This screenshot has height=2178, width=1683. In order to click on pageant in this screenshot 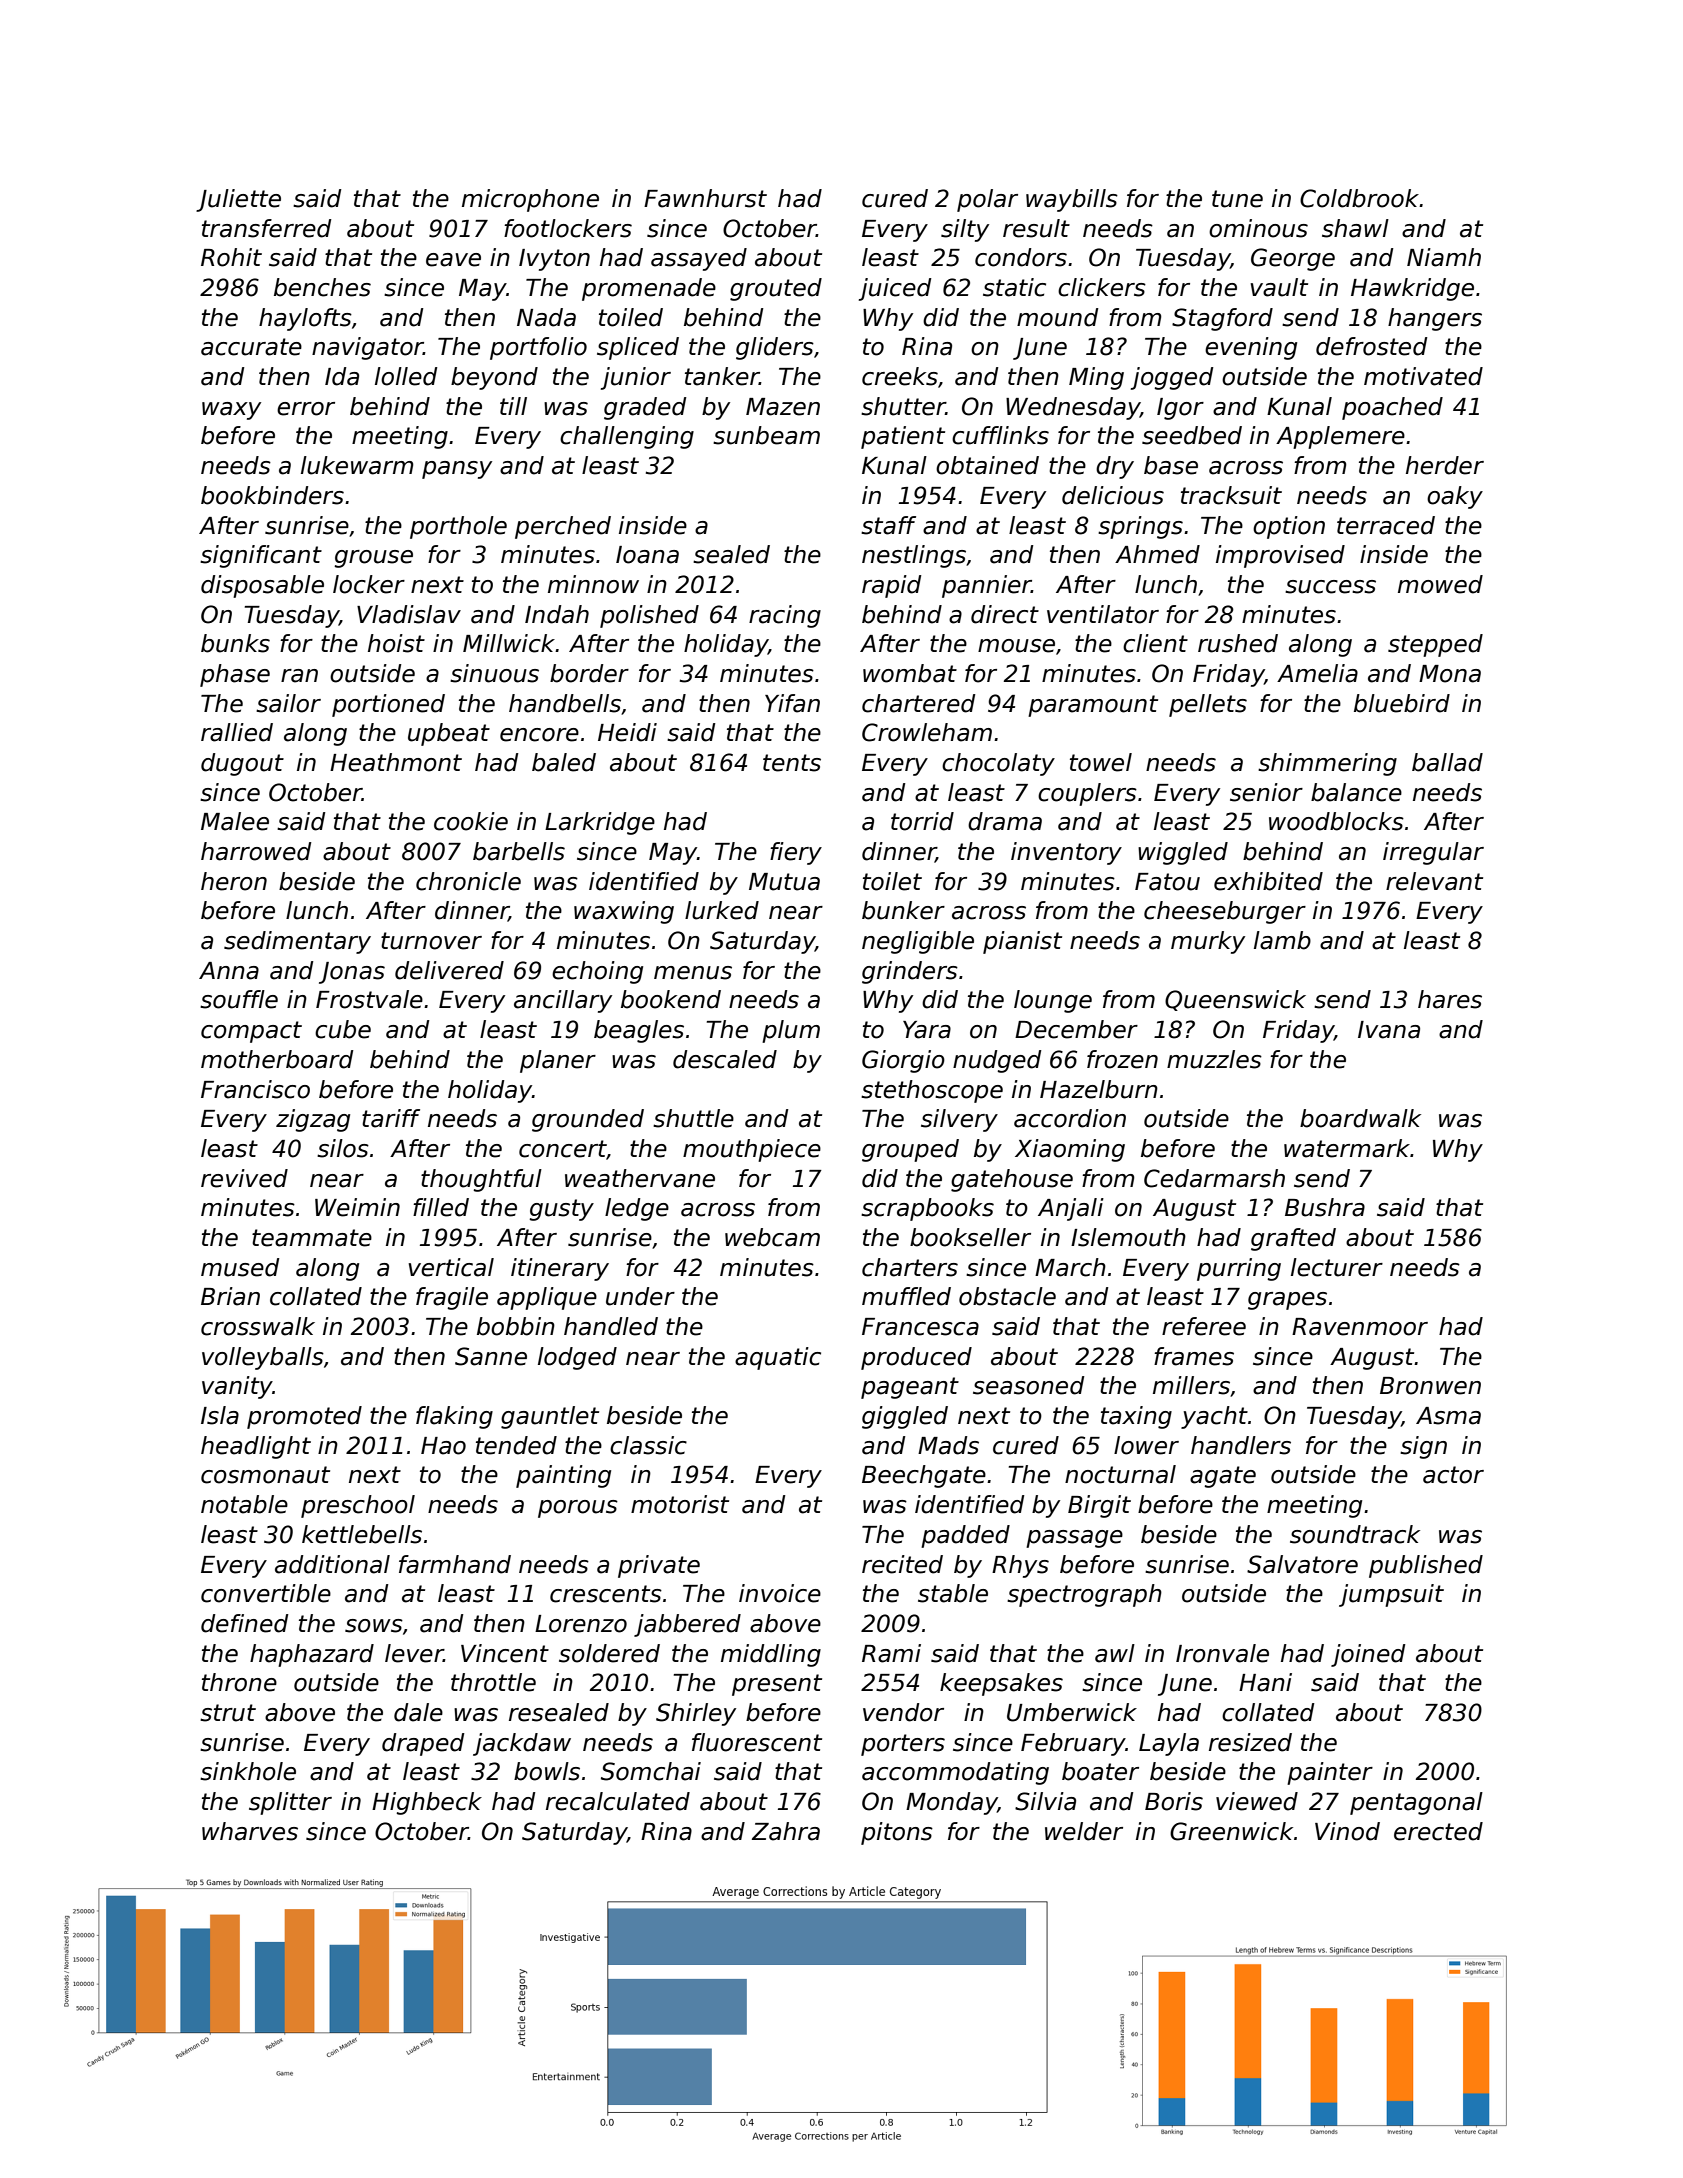, I will do `click(910, 1388)`.
